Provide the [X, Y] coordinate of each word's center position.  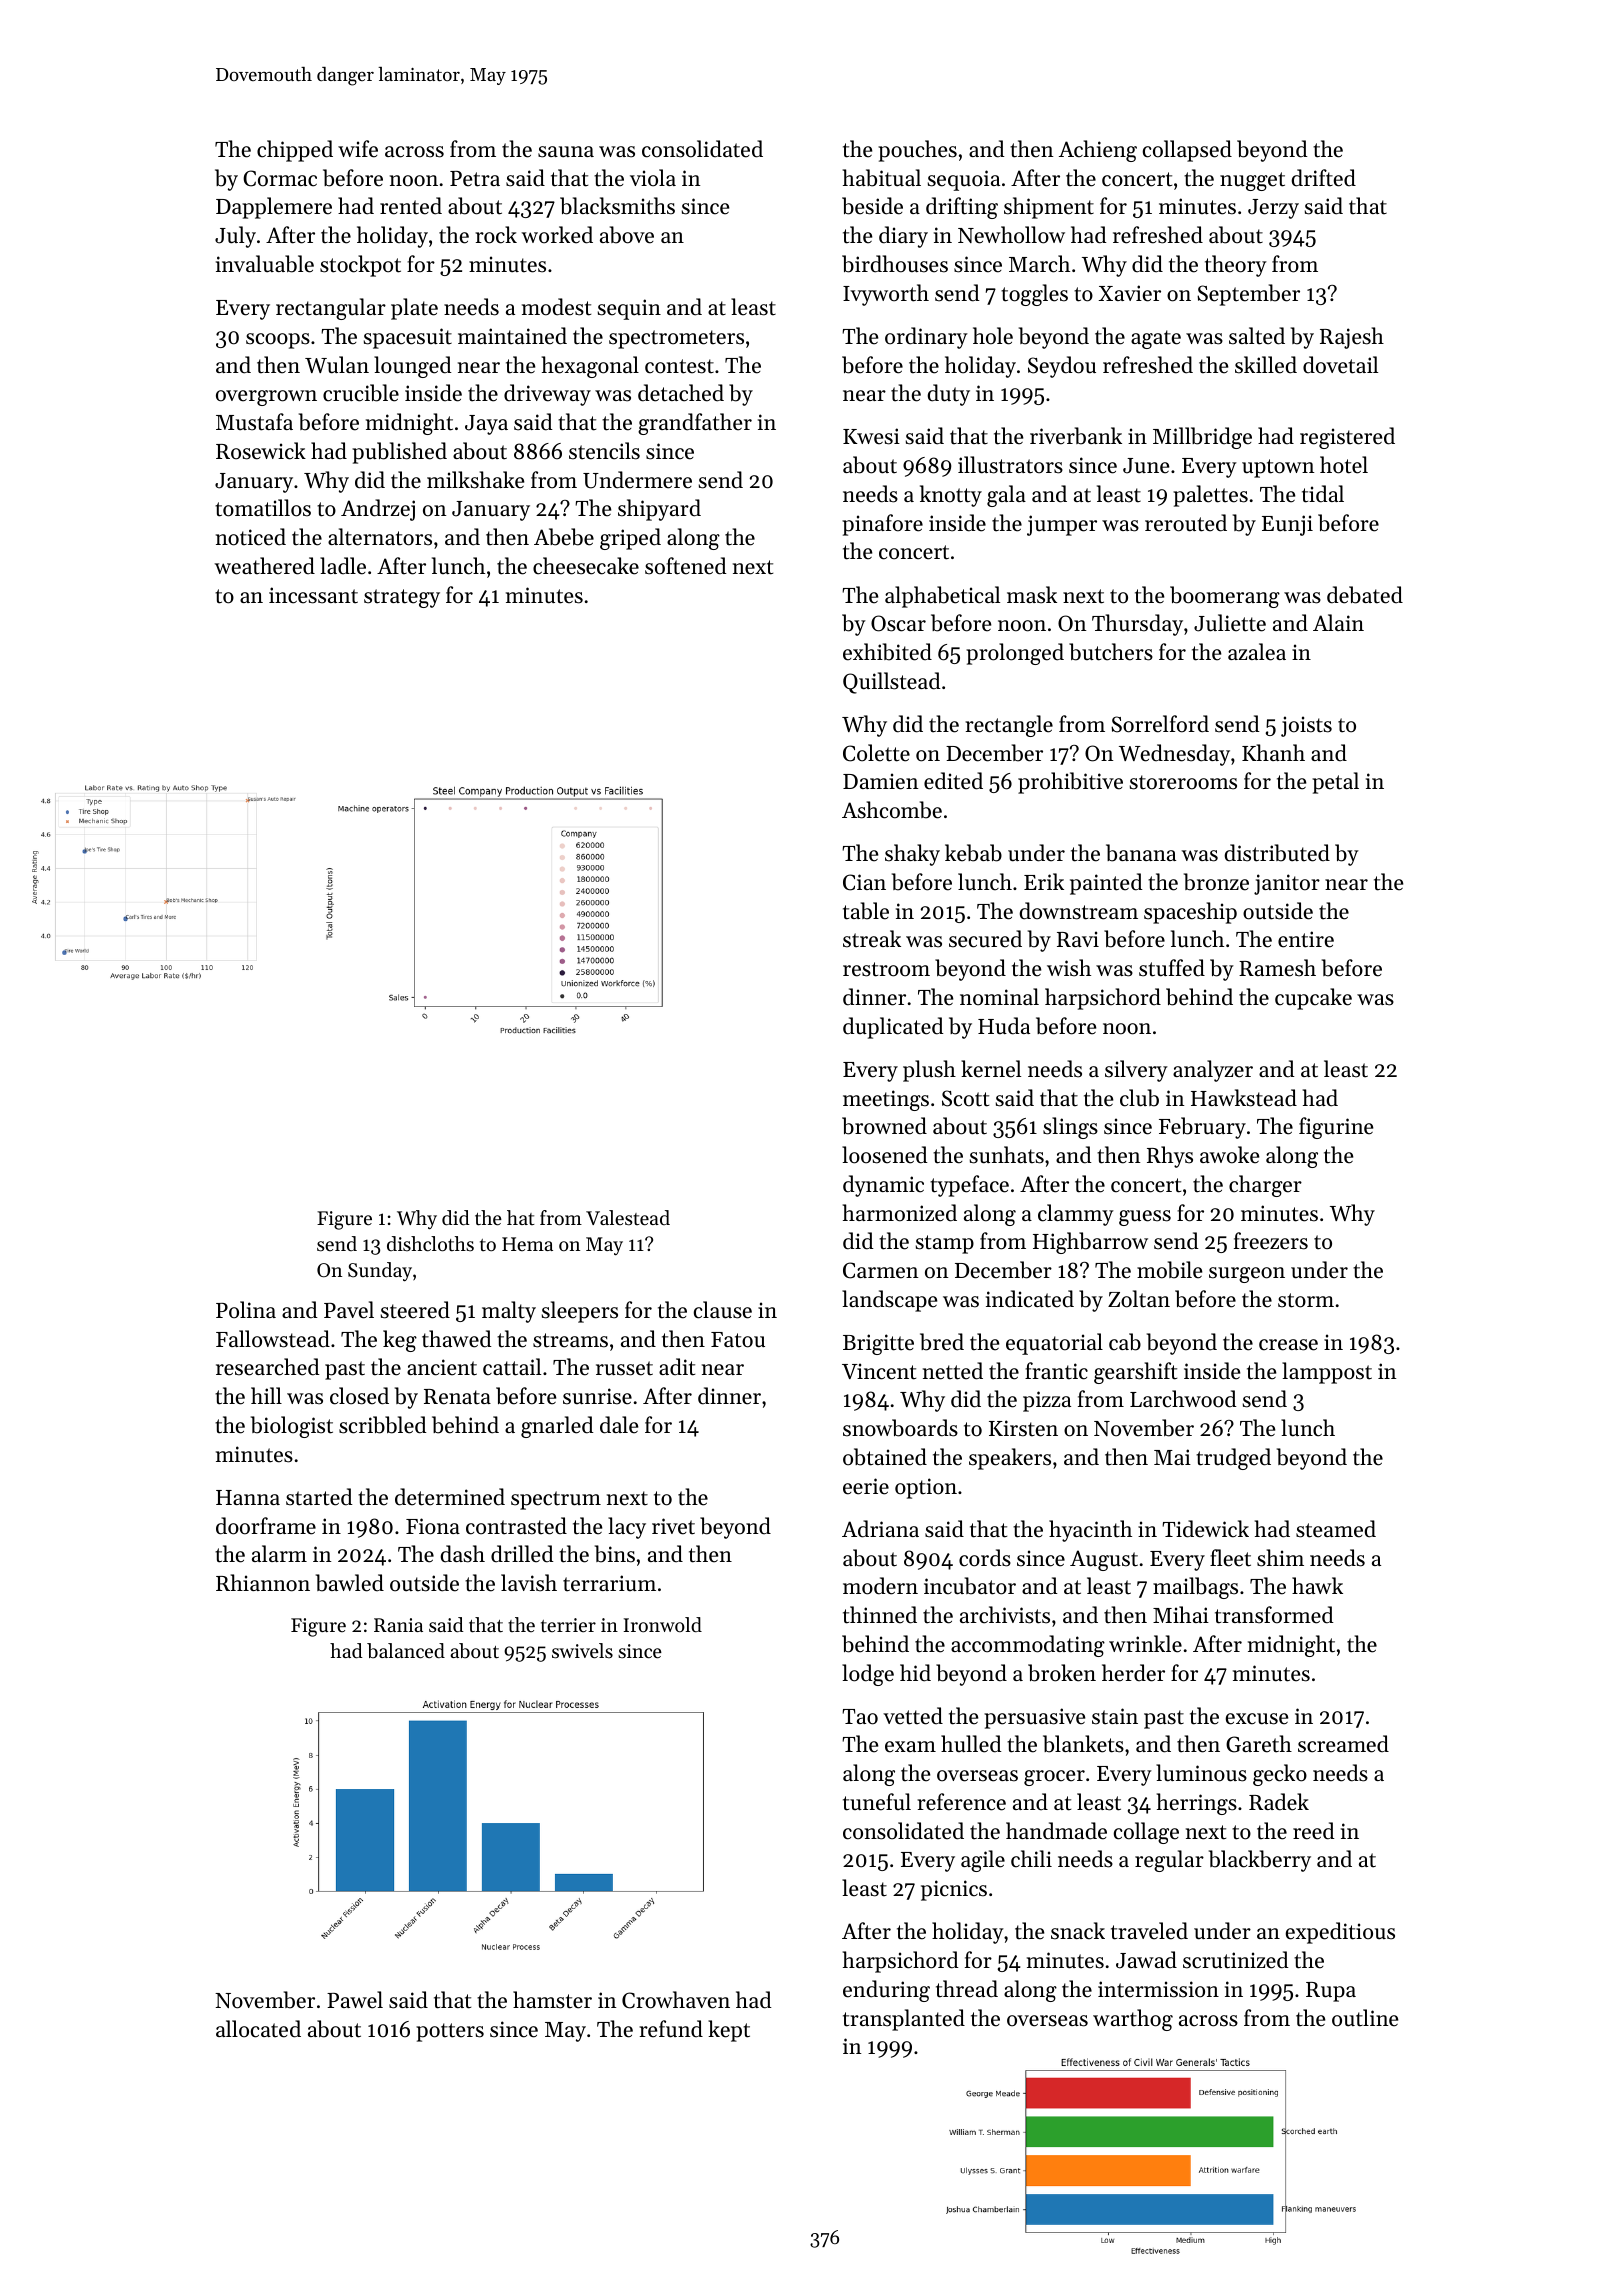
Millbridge [1202, 438]
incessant [313, 595]
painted [1106, 884]
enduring [886, 1991]
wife [358, 149]
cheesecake [586, 566]
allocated [258, 2029]
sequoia [964, 180]
